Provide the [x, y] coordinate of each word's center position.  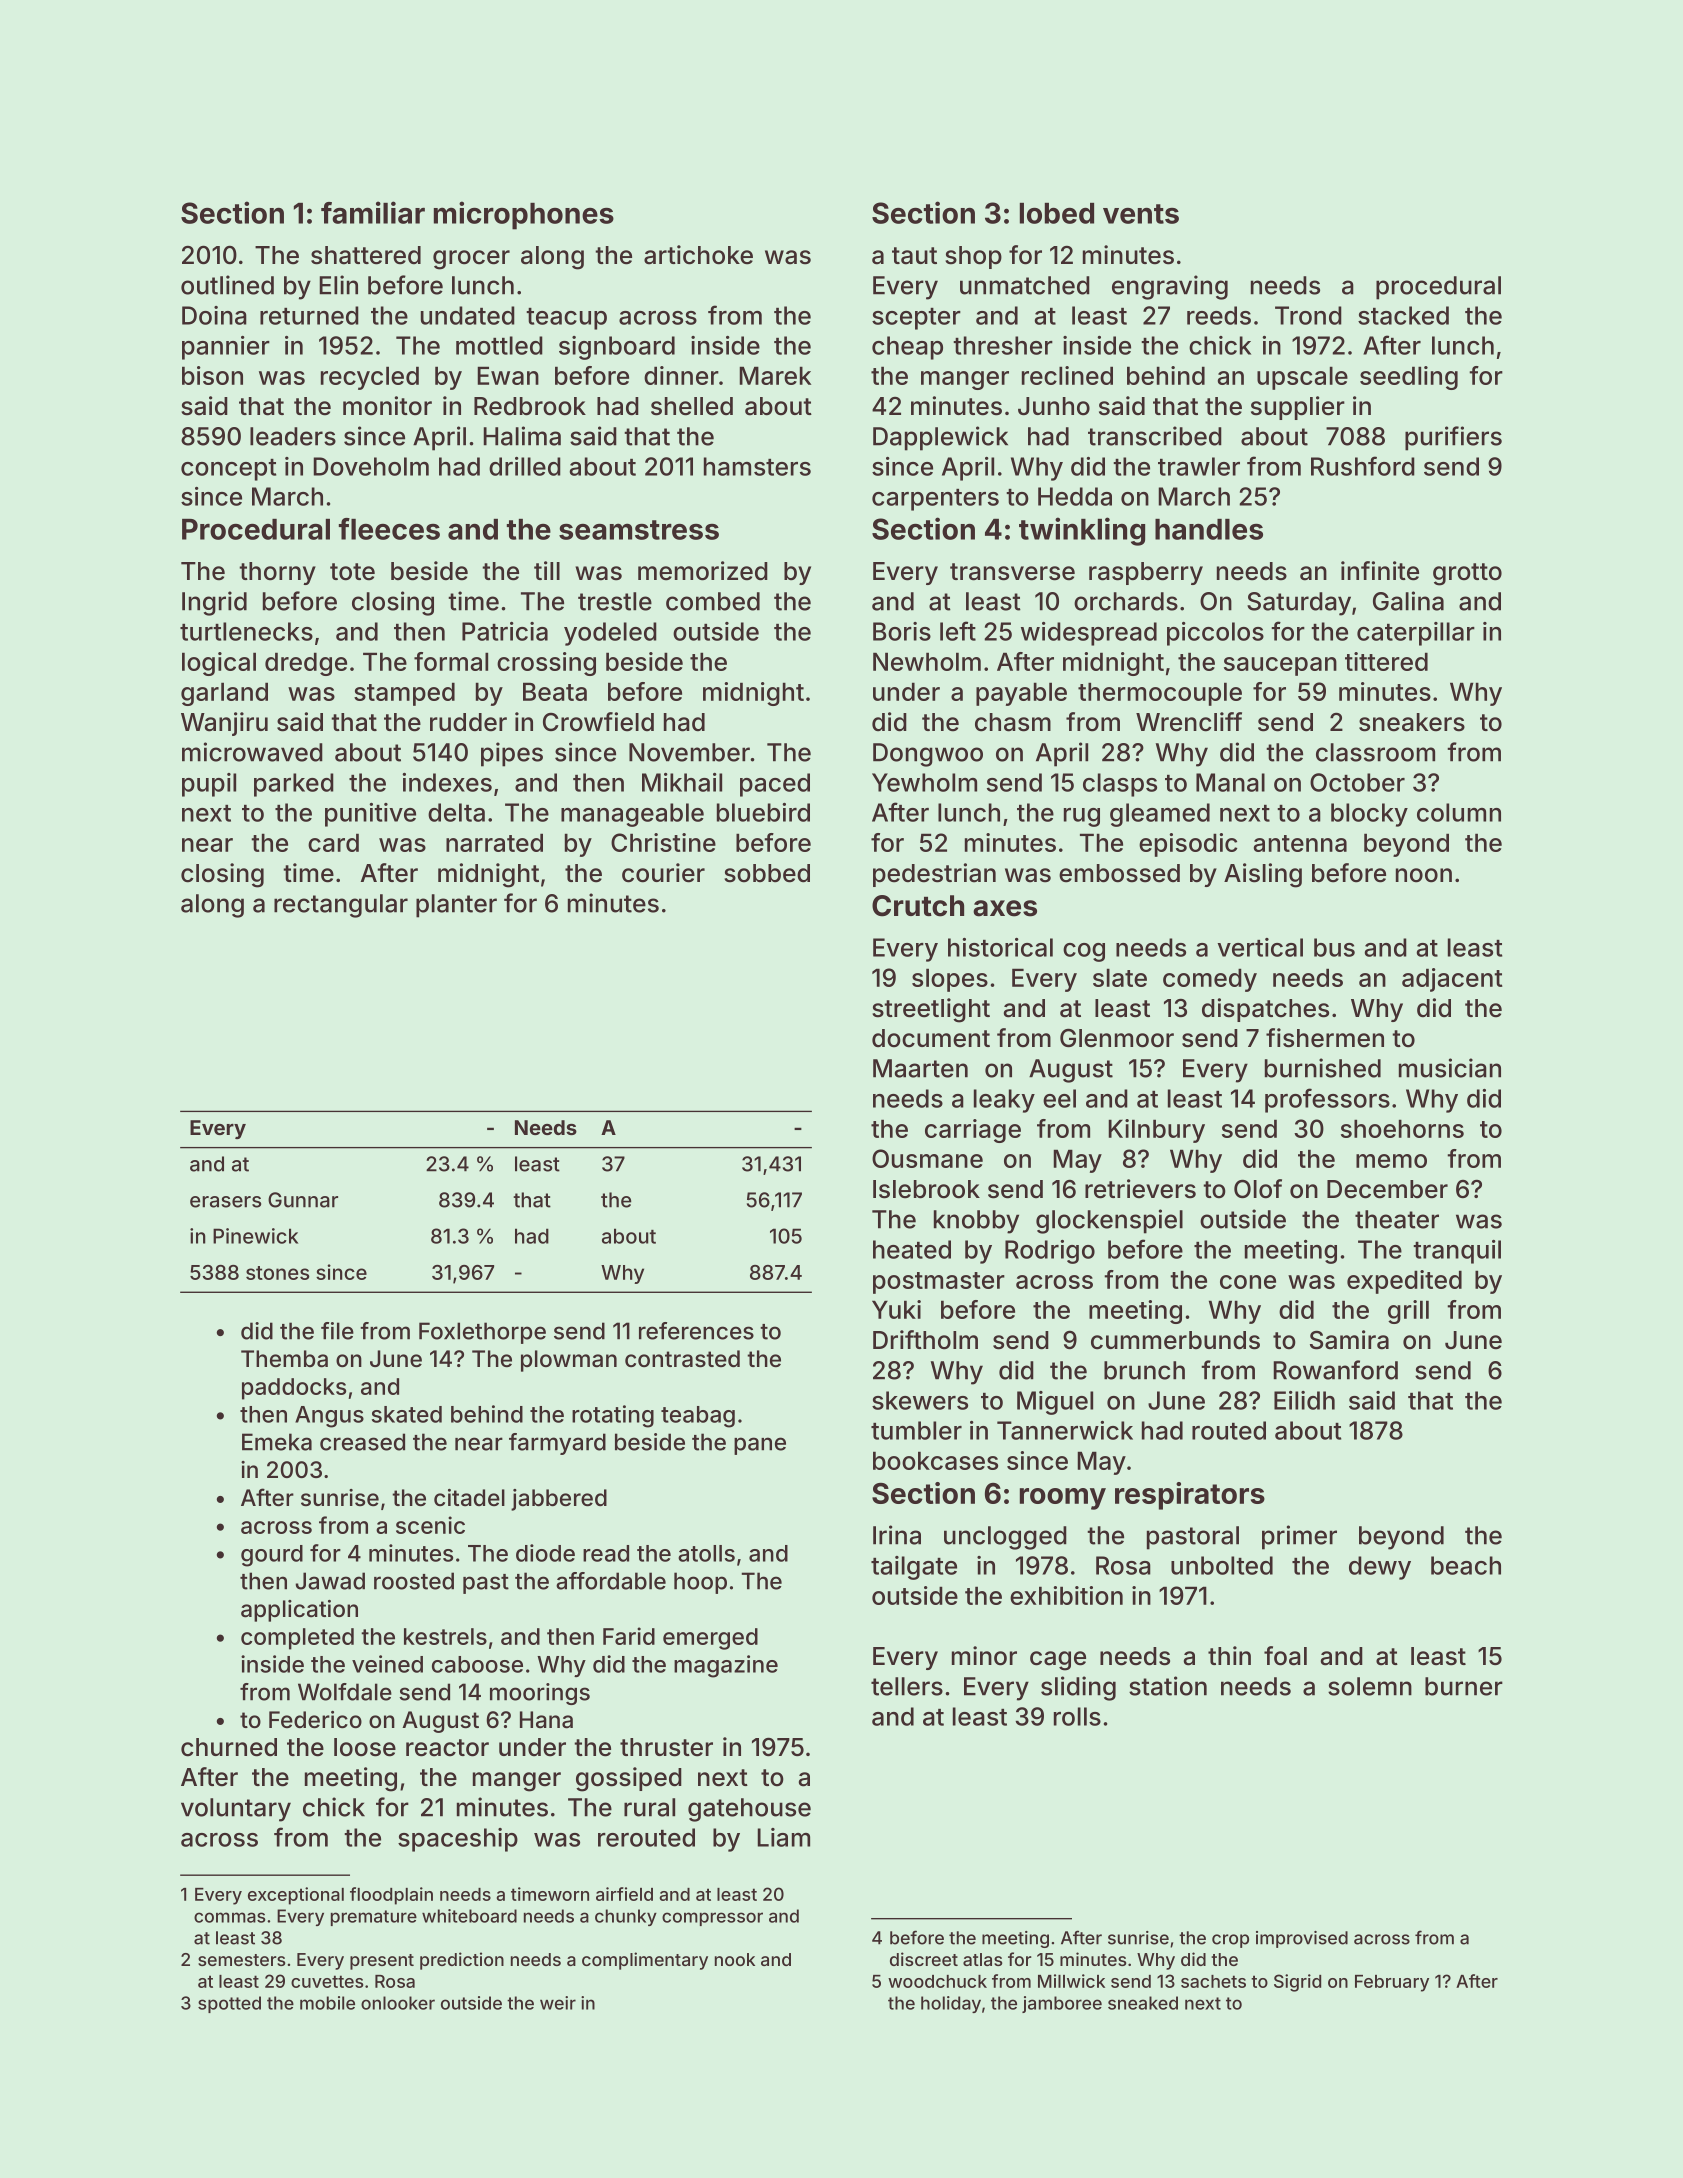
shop [973, 257]
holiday [951, 2004]
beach [1466, 1565]
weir [558, 2003]
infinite [1380, 571]
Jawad [330, 1581]
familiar [373, 212]
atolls [706, 1553]
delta [456, 812]
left [958, 631]
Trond [1308, 315]
